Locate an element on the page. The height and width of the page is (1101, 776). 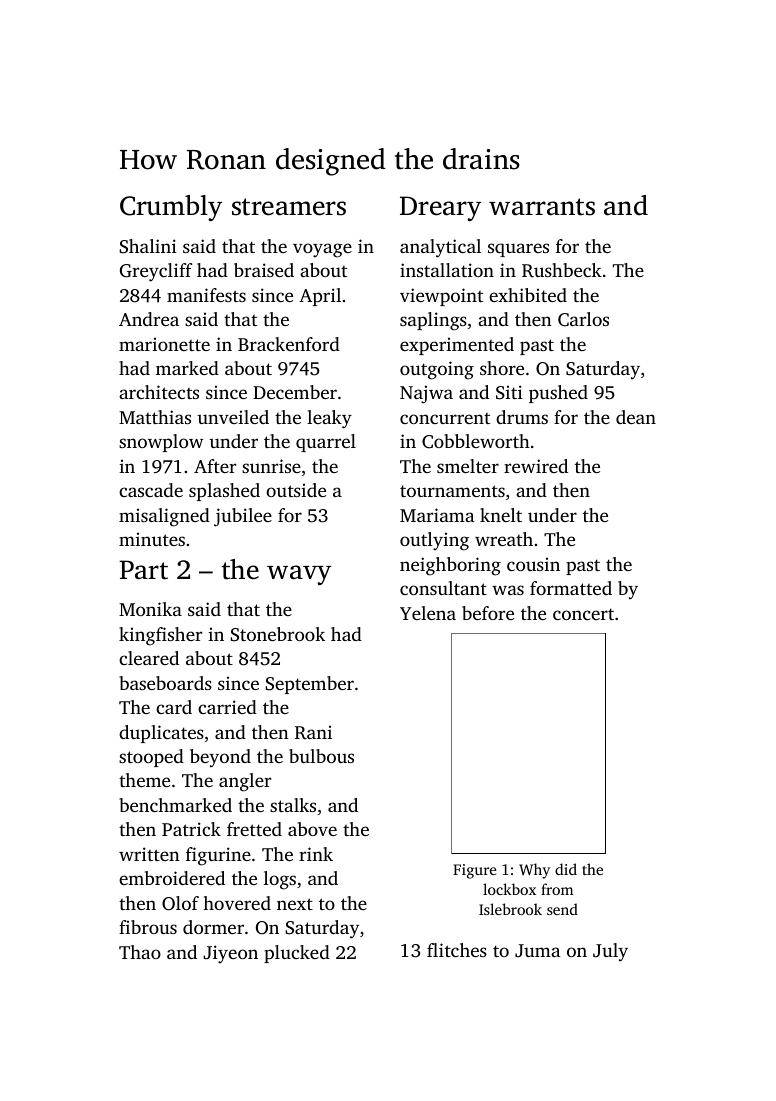
Andrea is located at coordinates (149, 319).
